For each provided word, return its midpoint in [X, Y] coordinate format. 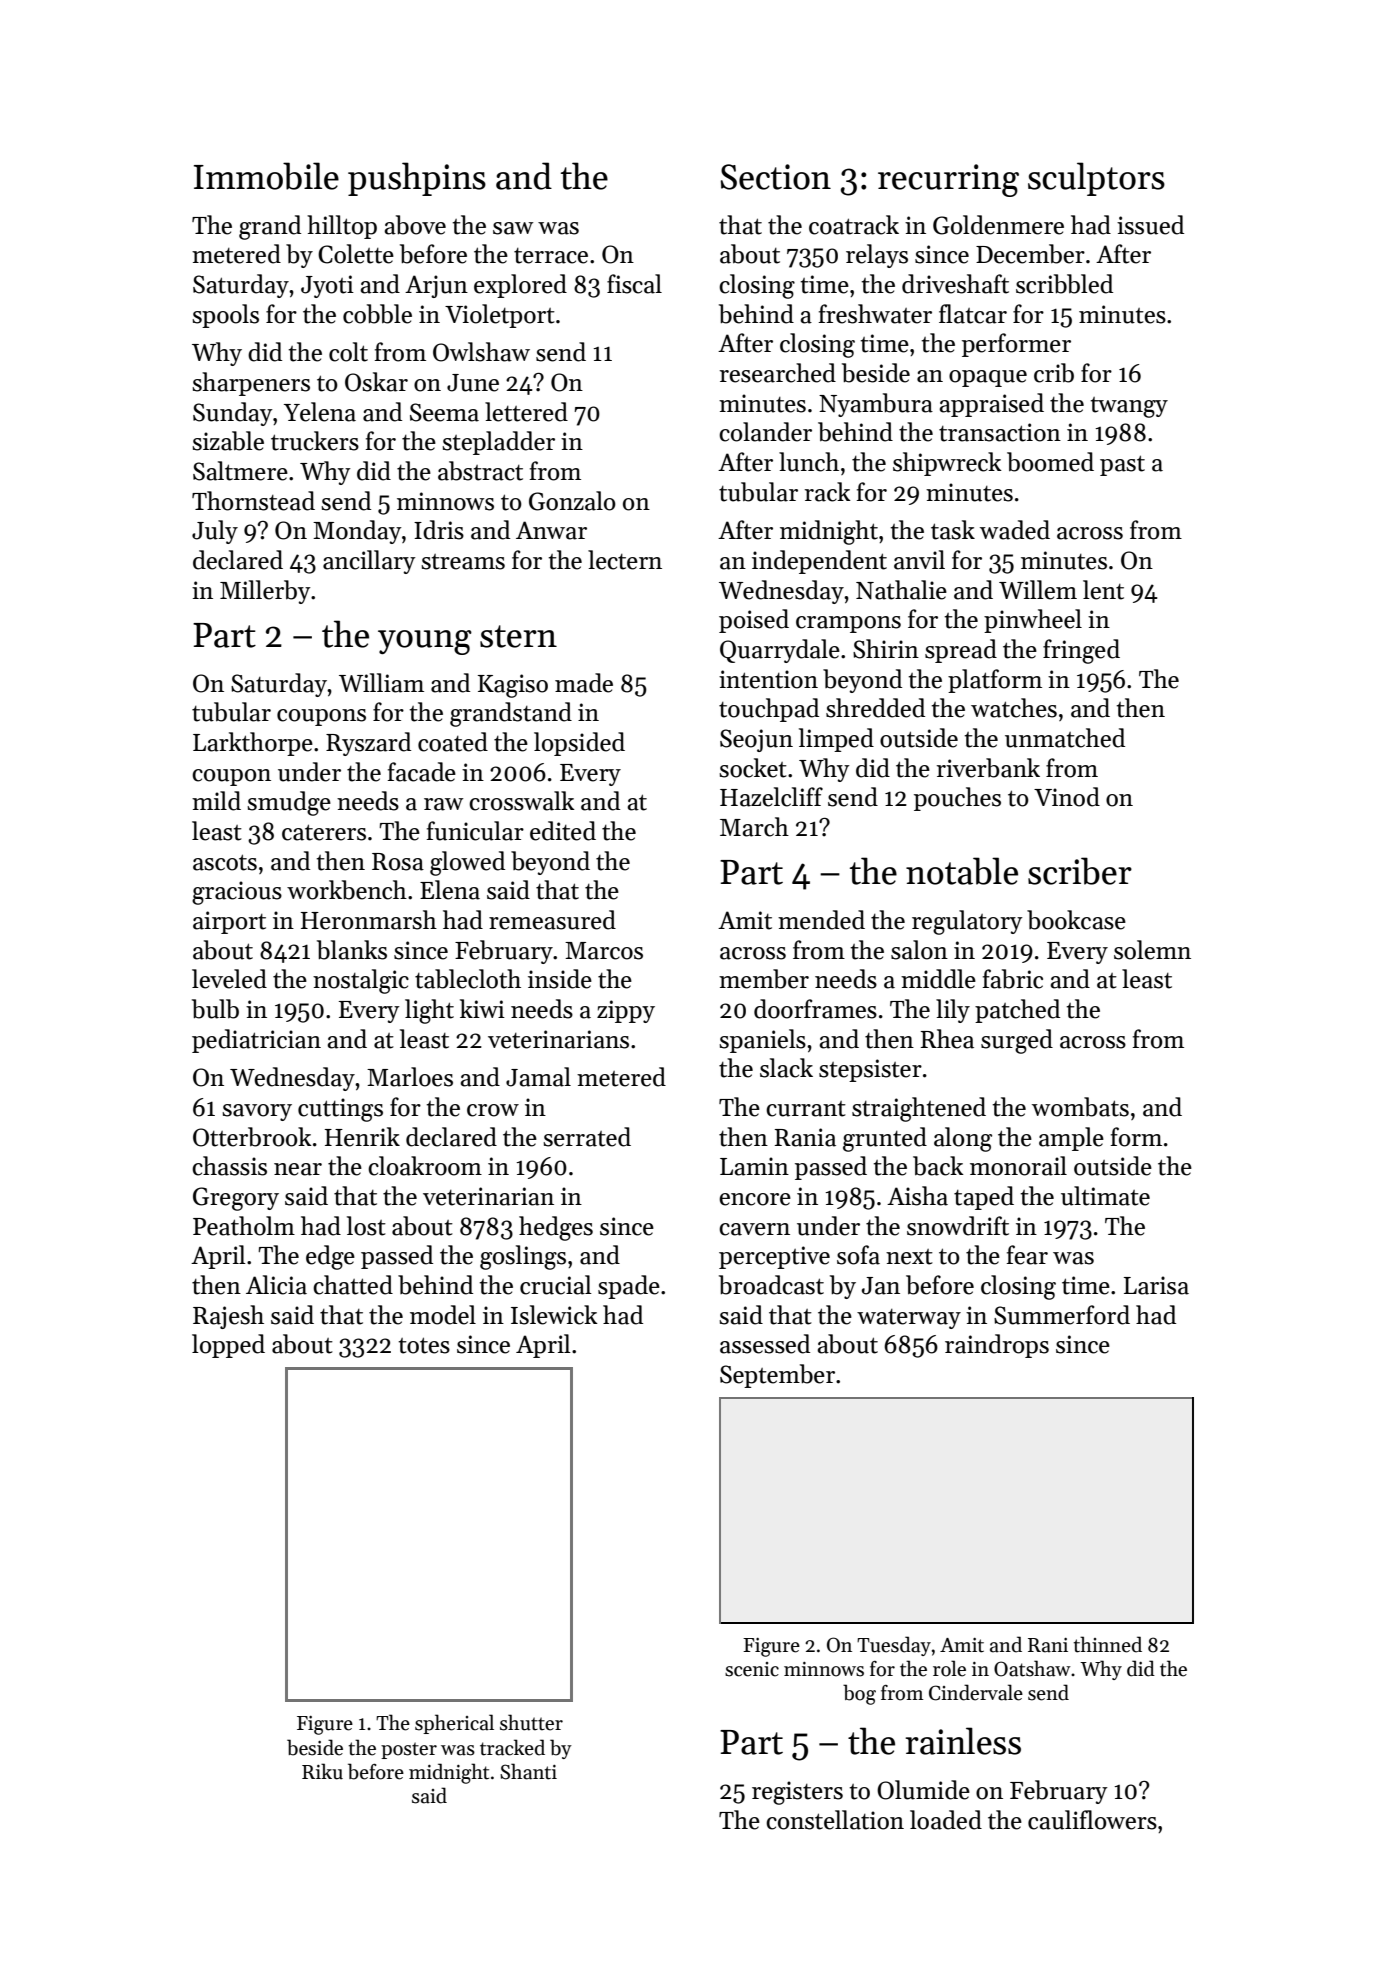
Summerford [1062, 1315]
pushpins [417, 179]
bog [859, 1694]
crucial [556, 1285]
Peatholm [244, 1226]
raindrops [997, 1346]
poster [409, 1750]
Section [776, 177]
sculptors [1096, 179]
